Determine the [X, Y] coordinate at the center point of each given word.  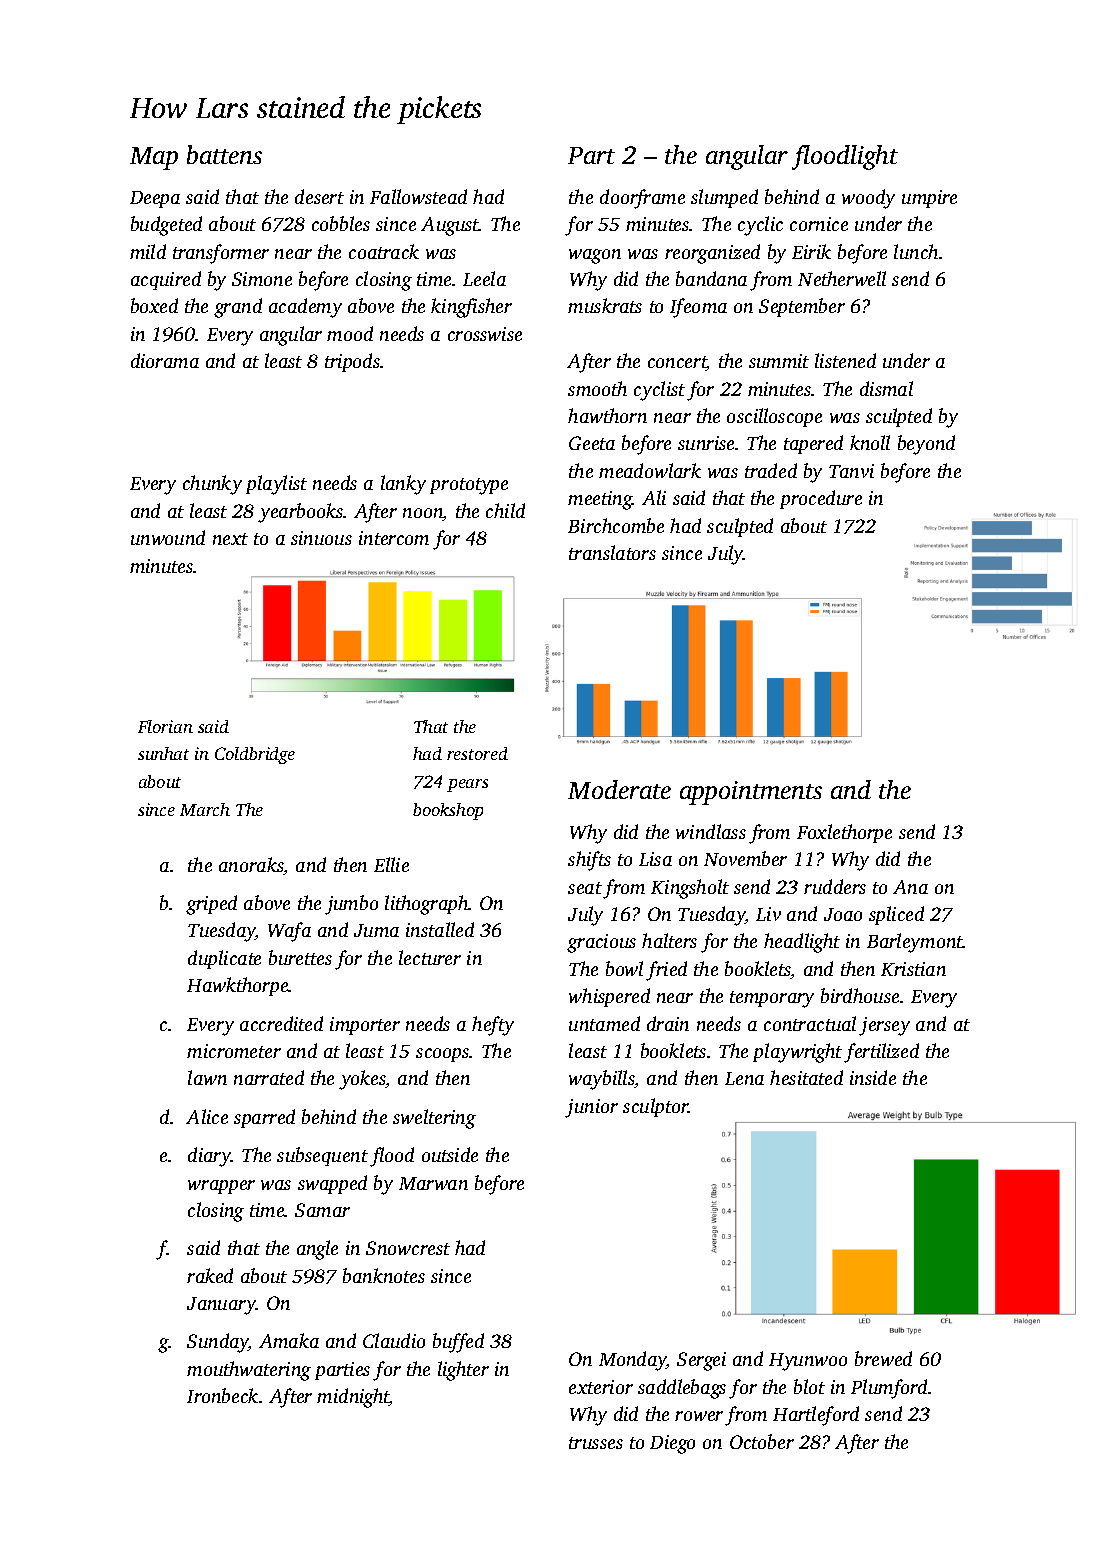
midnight [353, 1398]
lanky [403, 485]
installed [440, 929]
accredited [281, 1023]
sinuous [321, 538]
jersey [884, 1026]
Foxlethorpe [844, 833]
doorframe [642, 199]
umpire [929, 199]
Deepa [155, 199]
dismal [886, 388]
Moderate [619, 789]
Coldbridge [255, 755]
